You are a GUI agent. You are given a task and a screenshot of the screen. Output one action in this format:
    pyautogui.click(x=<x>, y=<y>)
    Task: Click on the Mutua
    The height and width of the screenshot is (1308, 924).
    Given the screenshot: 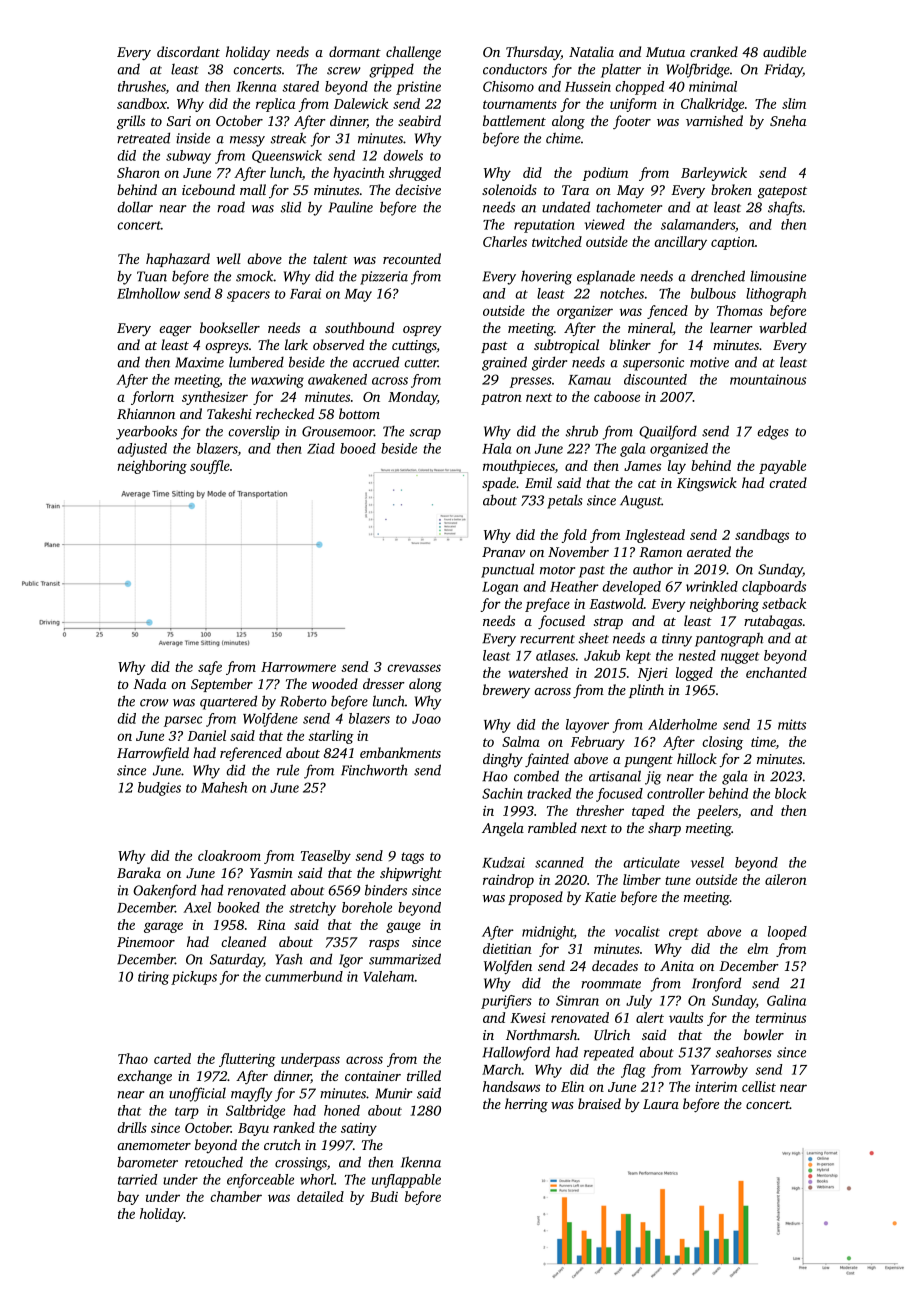 What is the action you would take?
    pyautogui.click(x=665, y=52)
